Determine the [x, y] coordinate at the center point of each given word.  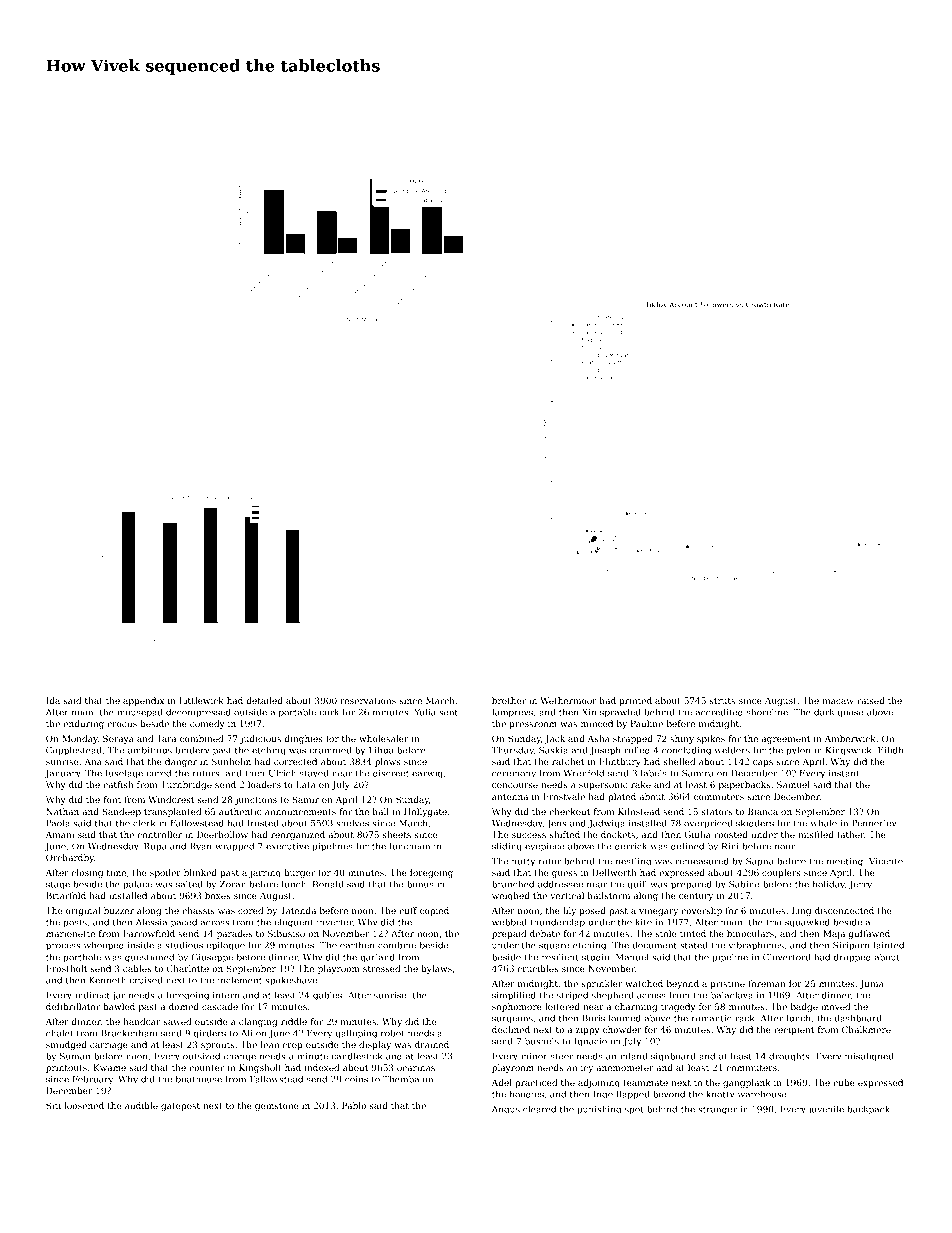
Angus [506, 1110]
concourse [515, 785]
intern [226, 995]
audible [141, 1105]
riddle [294, 1021]
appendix [143, 701]
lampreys [512, 713]
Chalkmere [866, 1029]
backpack [868, 1110]
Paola [58, 823]
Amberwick [850, 738]
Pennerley [874, 824]
